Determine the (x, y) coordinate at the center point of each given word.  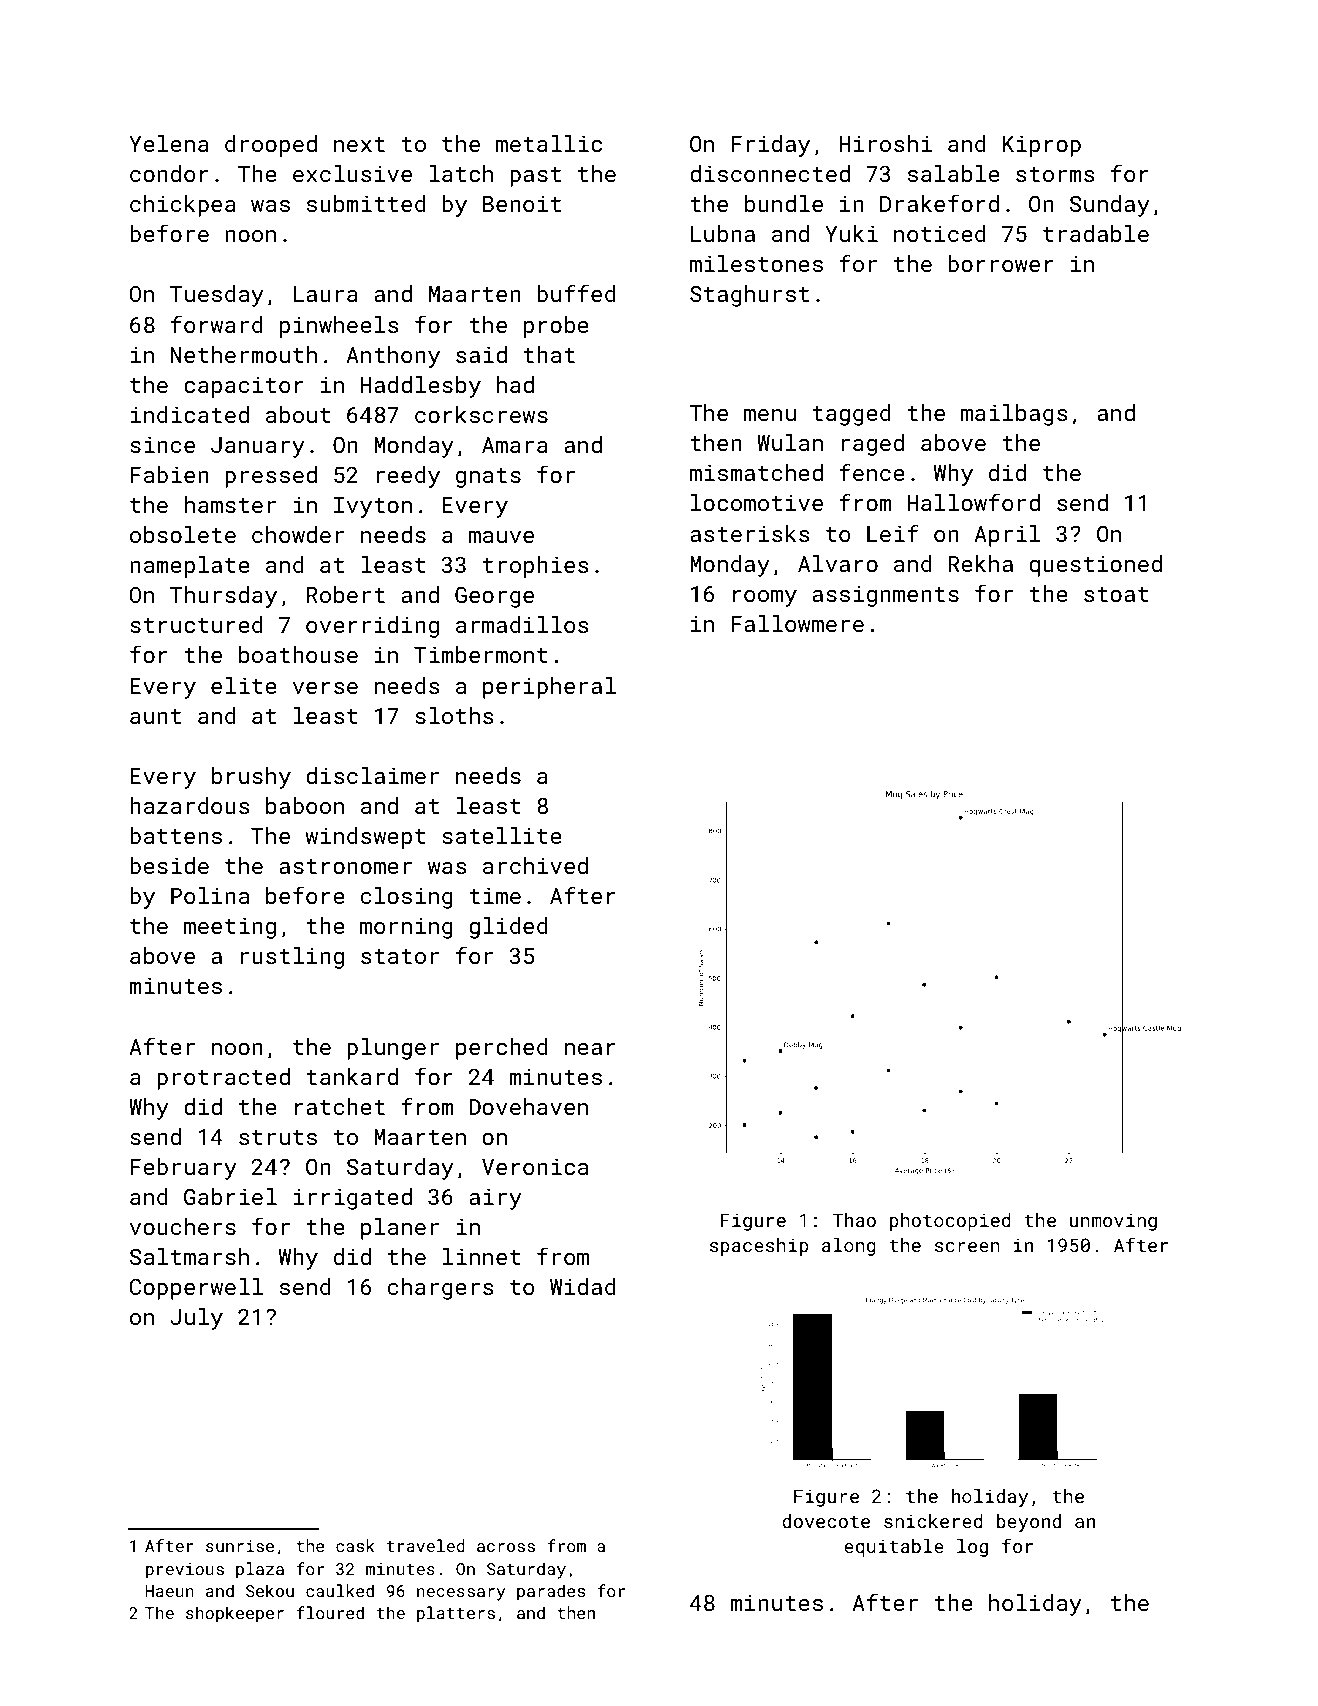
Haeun (169, 1591)
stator (400, 956)
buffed (576, 293)
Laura (326, 294)
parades (551, 1592)
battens (176, 835)
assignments (885, 596)
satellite (502, 835)
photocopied (950, 1222)
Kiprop (1042, 146)
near (590, 1049)
